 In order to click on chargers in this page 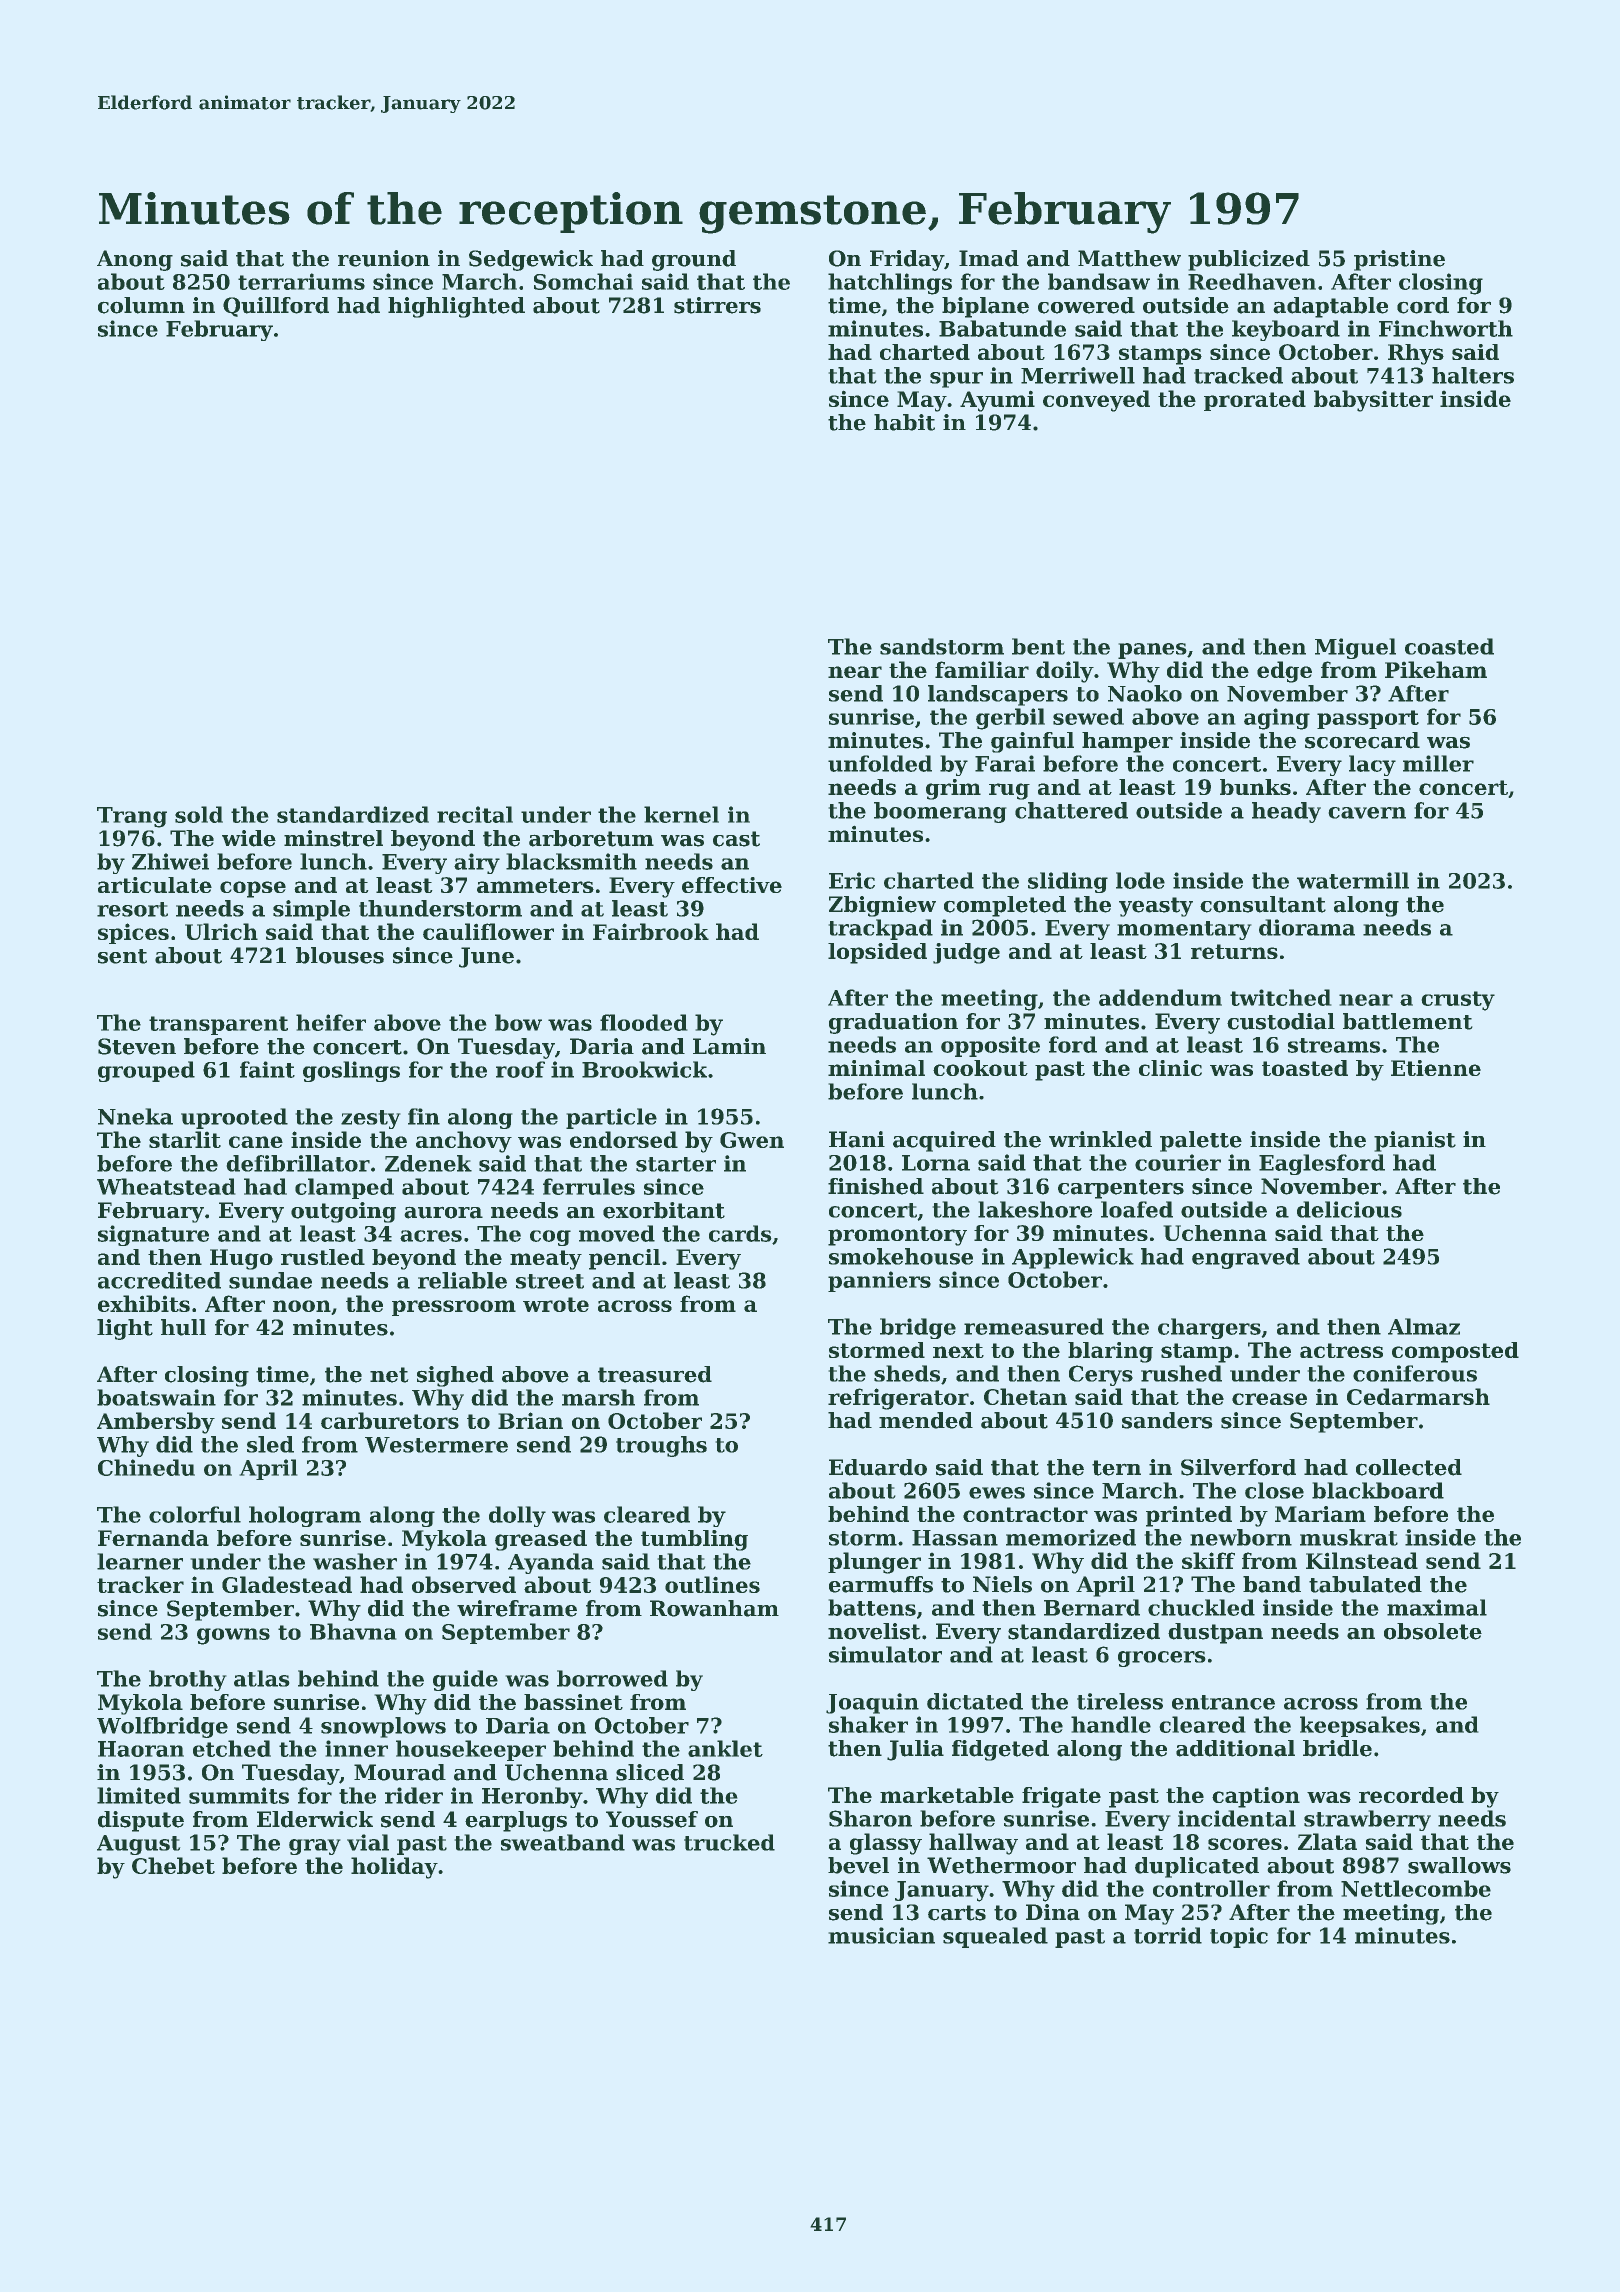, I will do `click(1209, 1328)`.
